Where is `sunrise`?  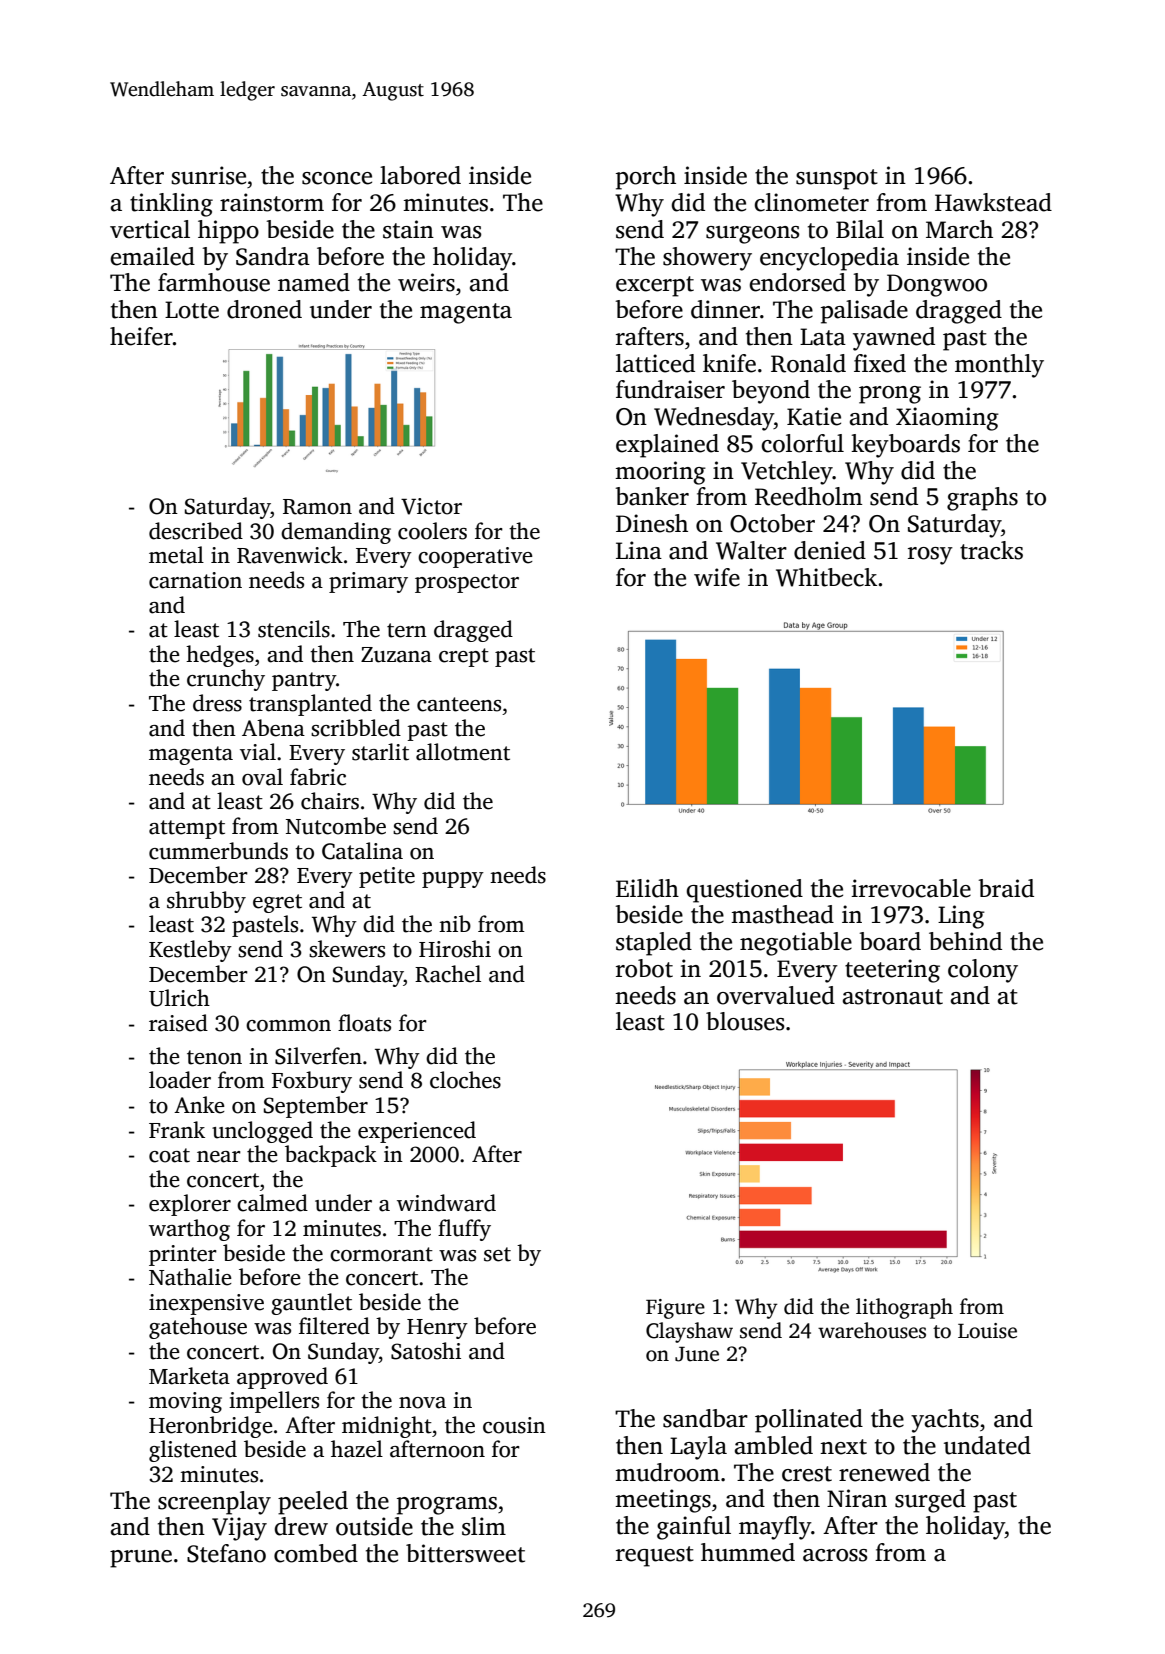
sunrise is located at coordinates (208, 175).
